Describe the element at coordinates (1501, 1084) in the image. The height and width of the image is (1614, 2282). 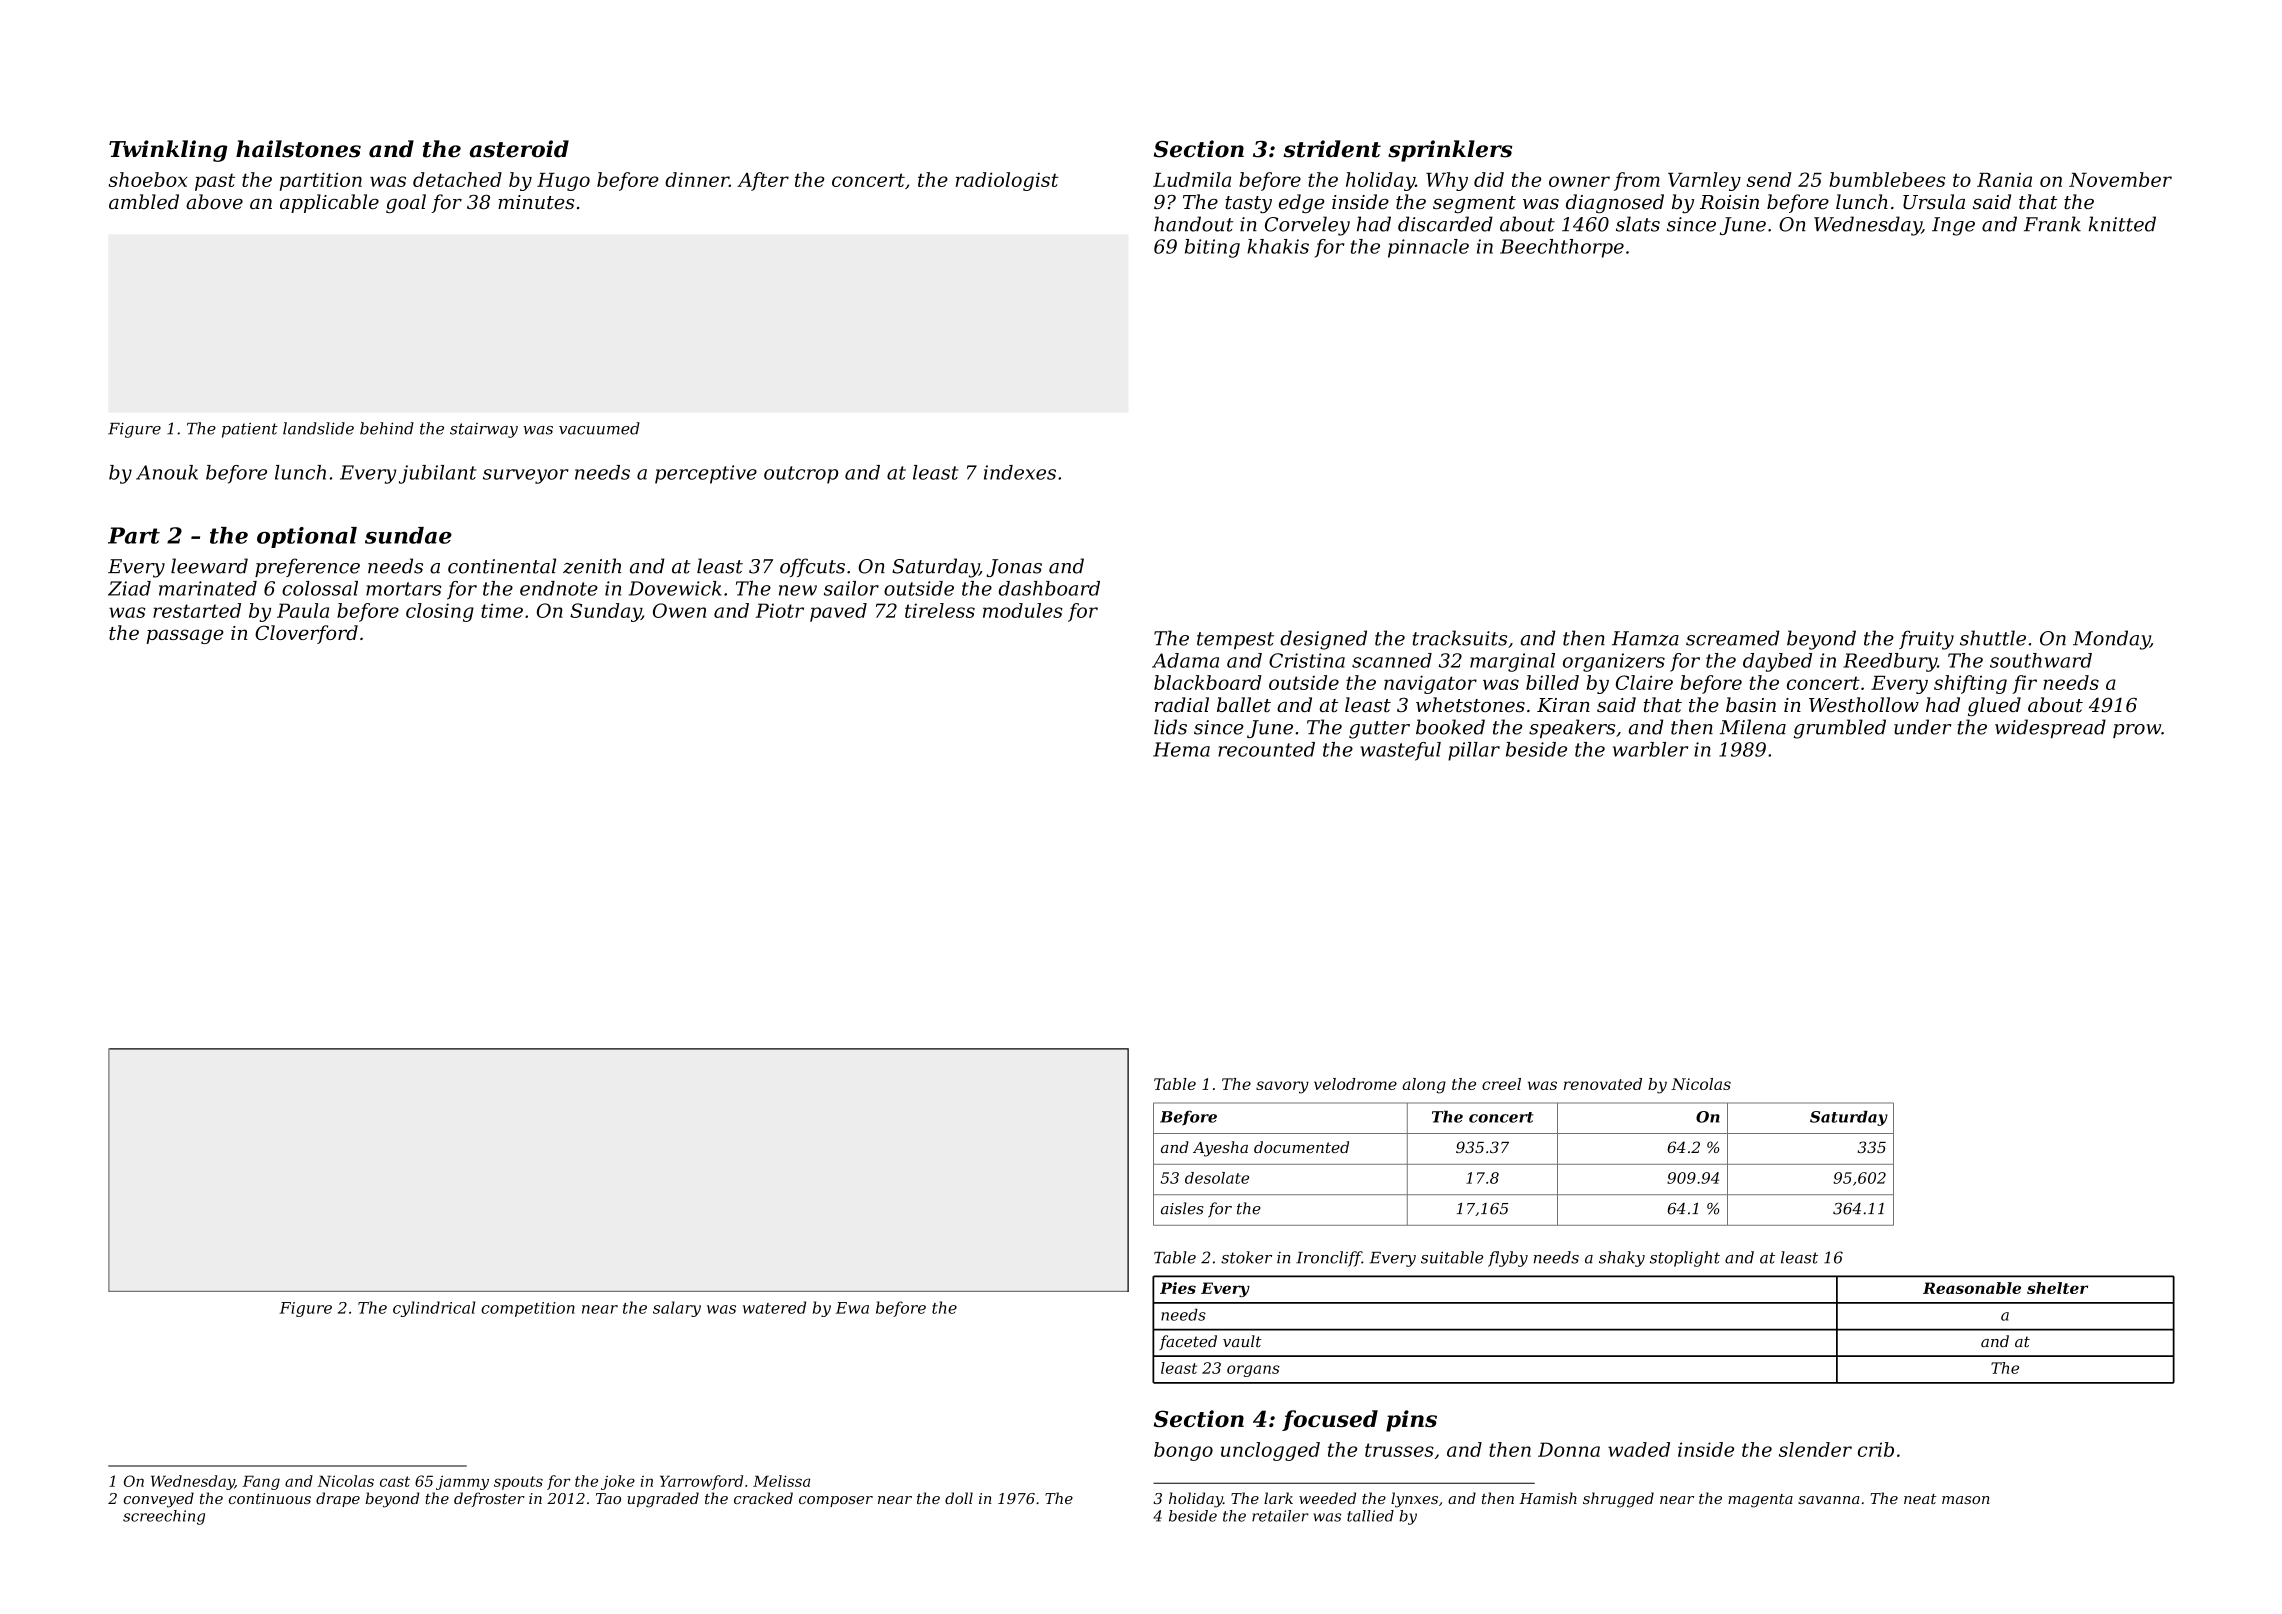
I see `creel` at that location.
